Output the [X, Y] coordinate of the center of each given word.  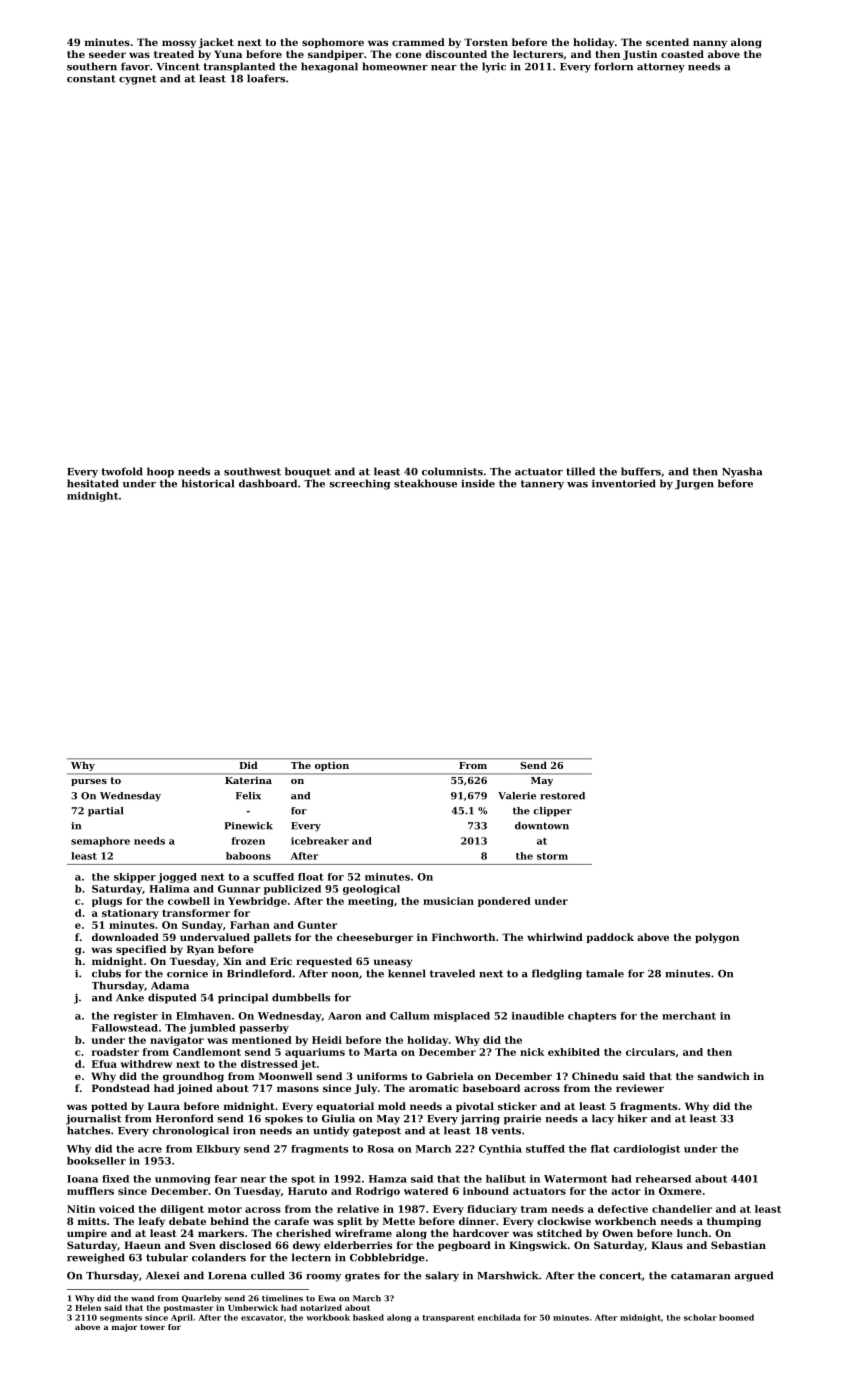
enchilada [499, 1317]
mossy [179, 44]
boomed [736, 1317]
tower [152, 1327]
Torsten [486, 42]
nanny [710, 44]
